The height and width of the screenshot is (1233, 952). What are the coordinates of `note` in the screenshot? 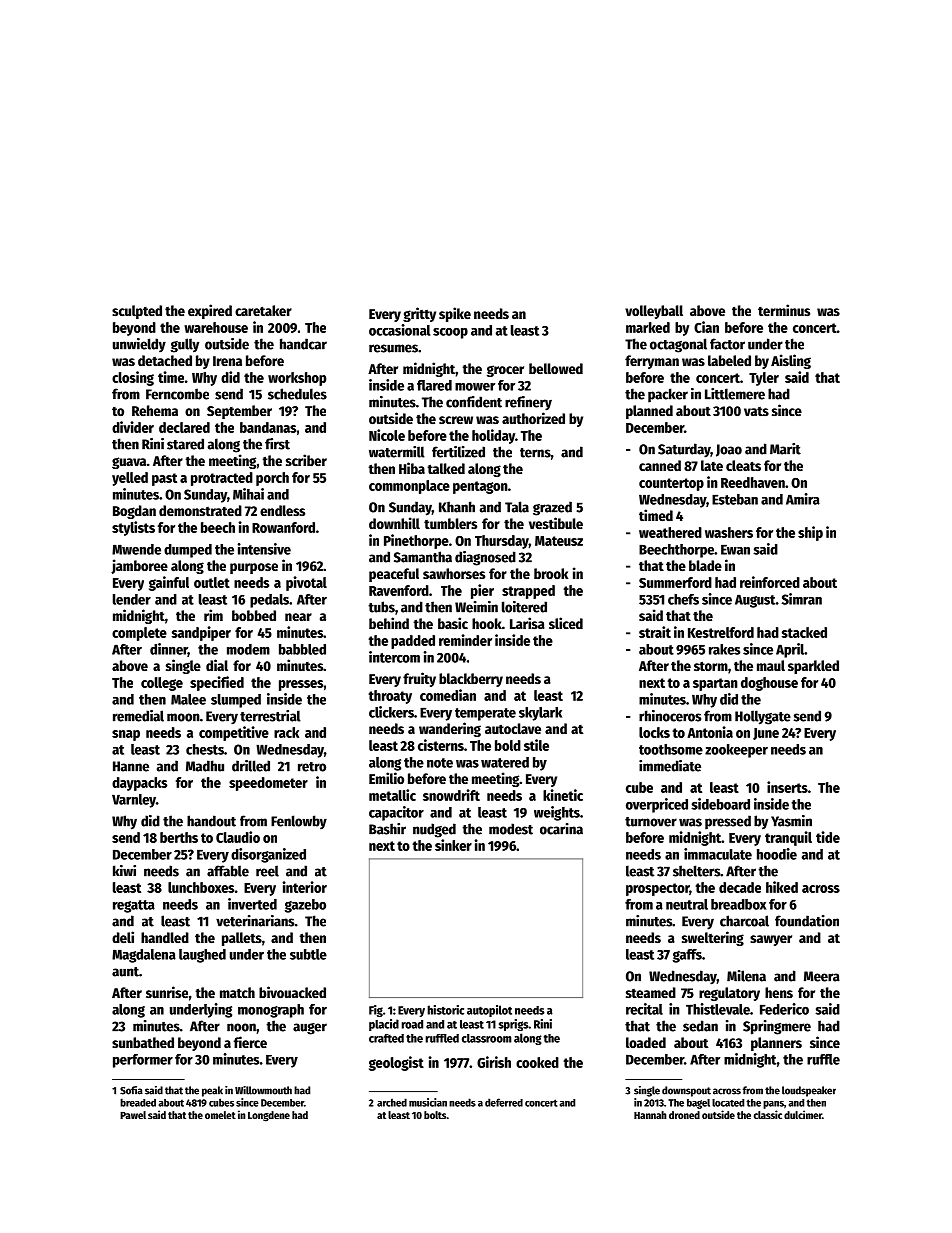 It's located at (440, 763).
